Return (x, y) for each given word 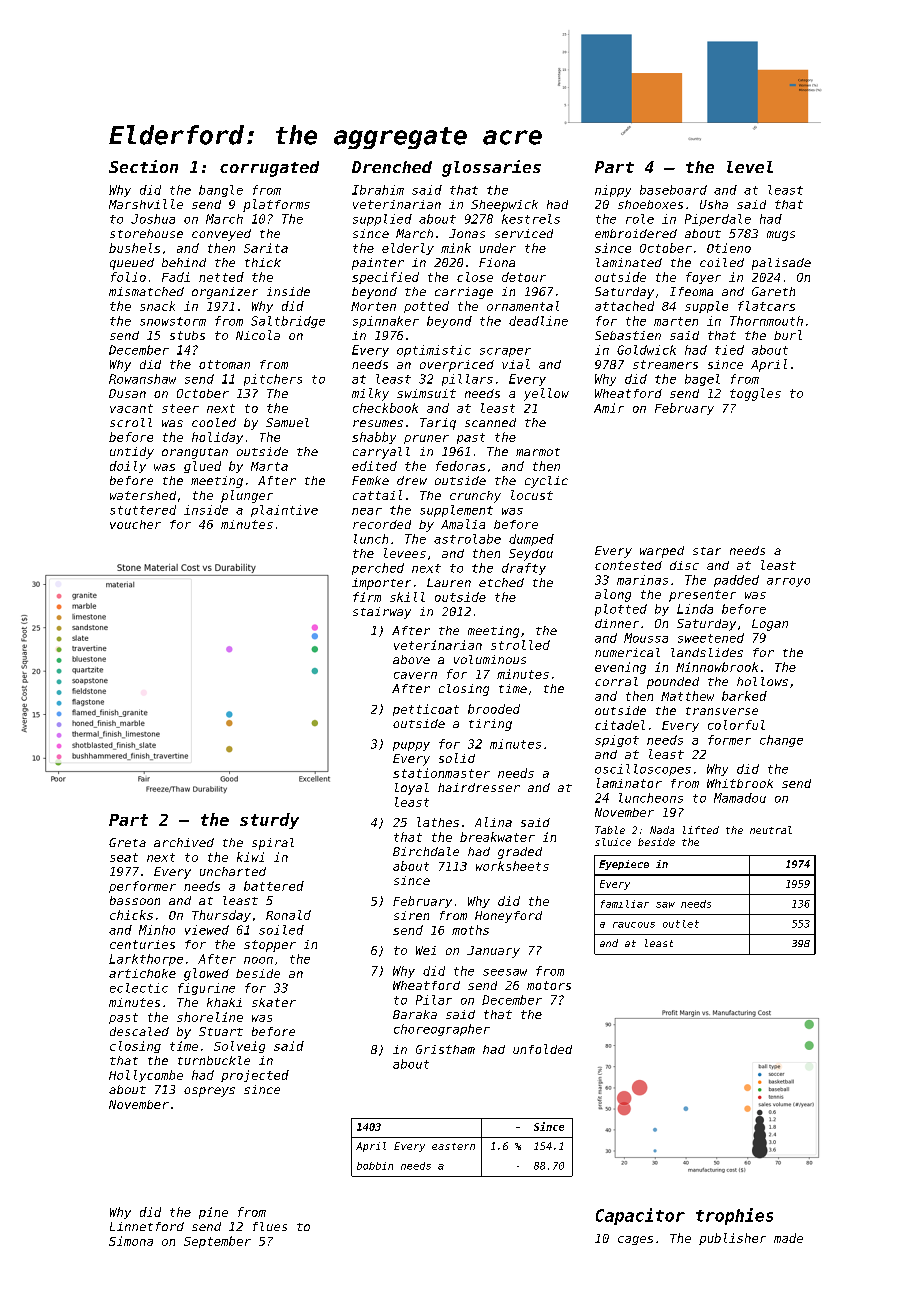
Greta (127, 842)
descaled (139, 1031)
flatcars (766, 306)
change (781, 741)
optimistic (434, 351)
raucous (634, 925)
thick (263, 262)
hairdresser (479, 787)
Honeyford (508, 917)
